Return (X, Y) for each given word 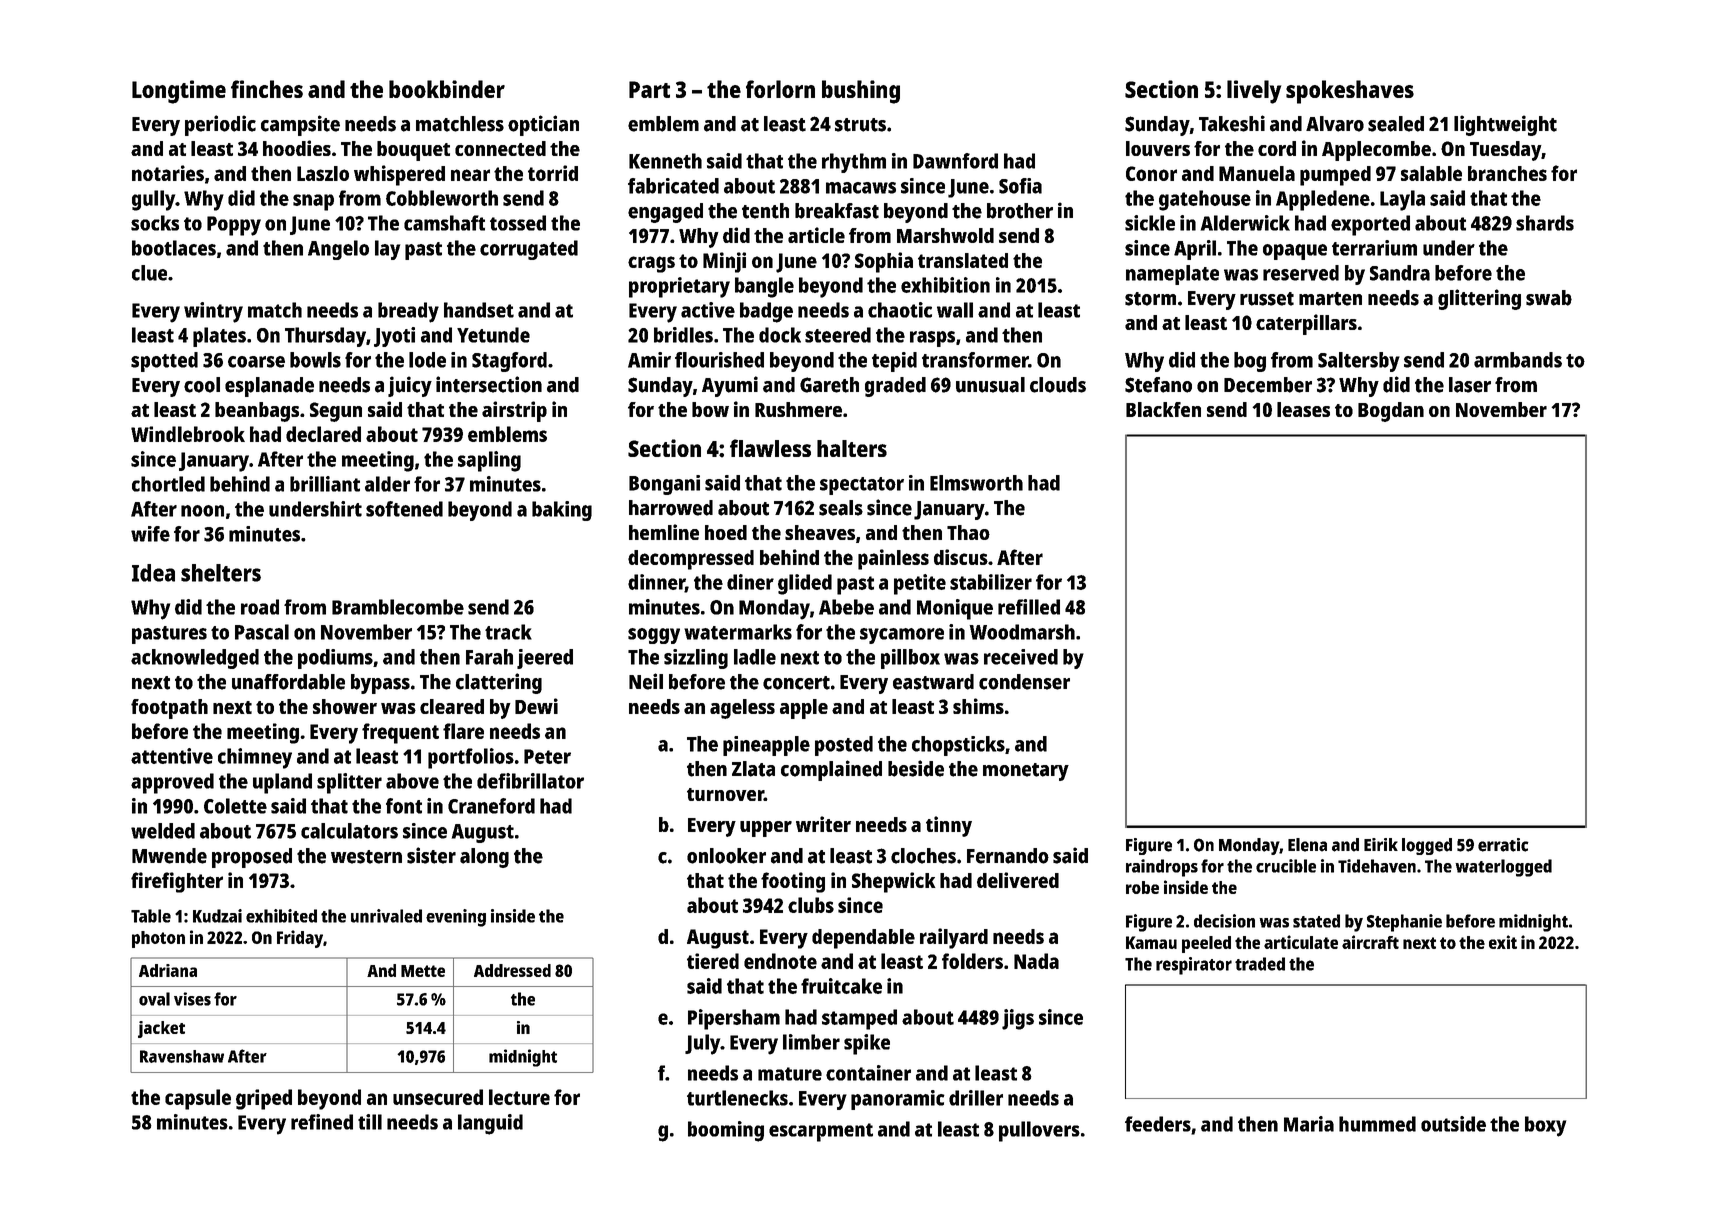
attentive (172, 756)
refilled (1029, 607)
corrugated (529, 250)
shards (1545, 223)
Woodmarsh (1022, 632)
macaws (861, 188)
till (370, 1122)
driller (976, 1098)
